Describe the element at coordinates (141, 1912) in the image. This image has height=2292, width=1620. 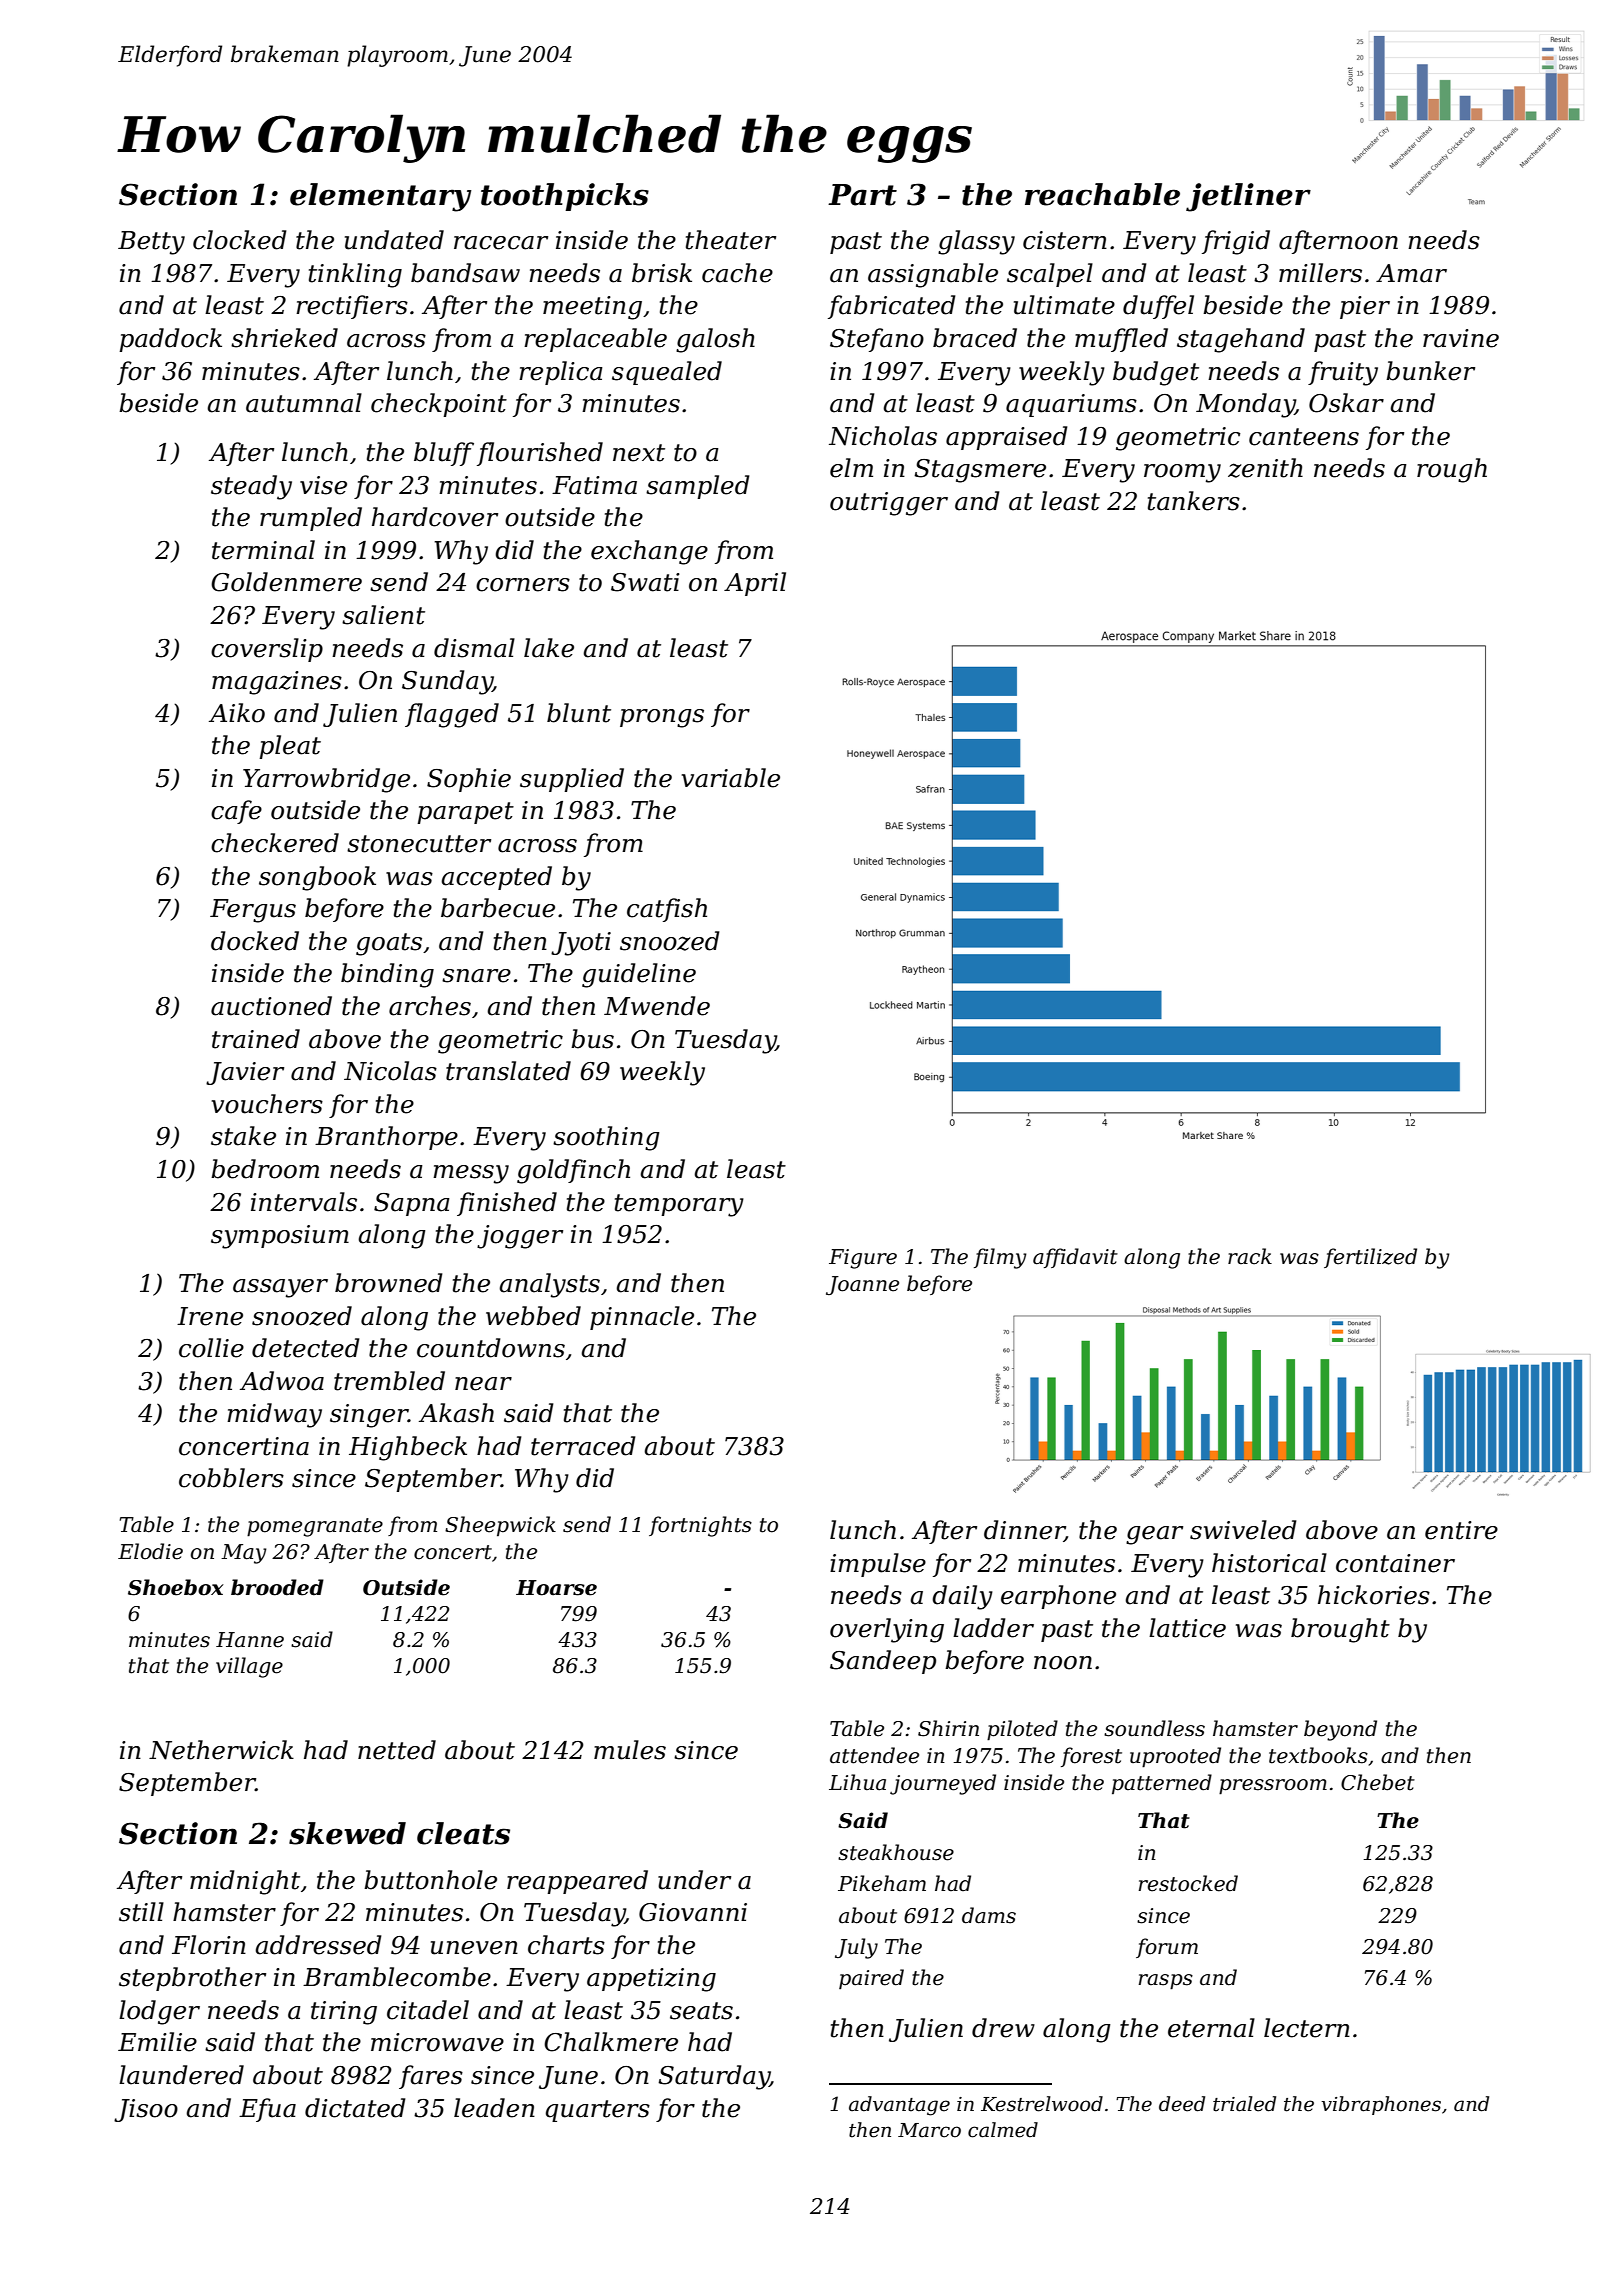
I see `still` at that location.
